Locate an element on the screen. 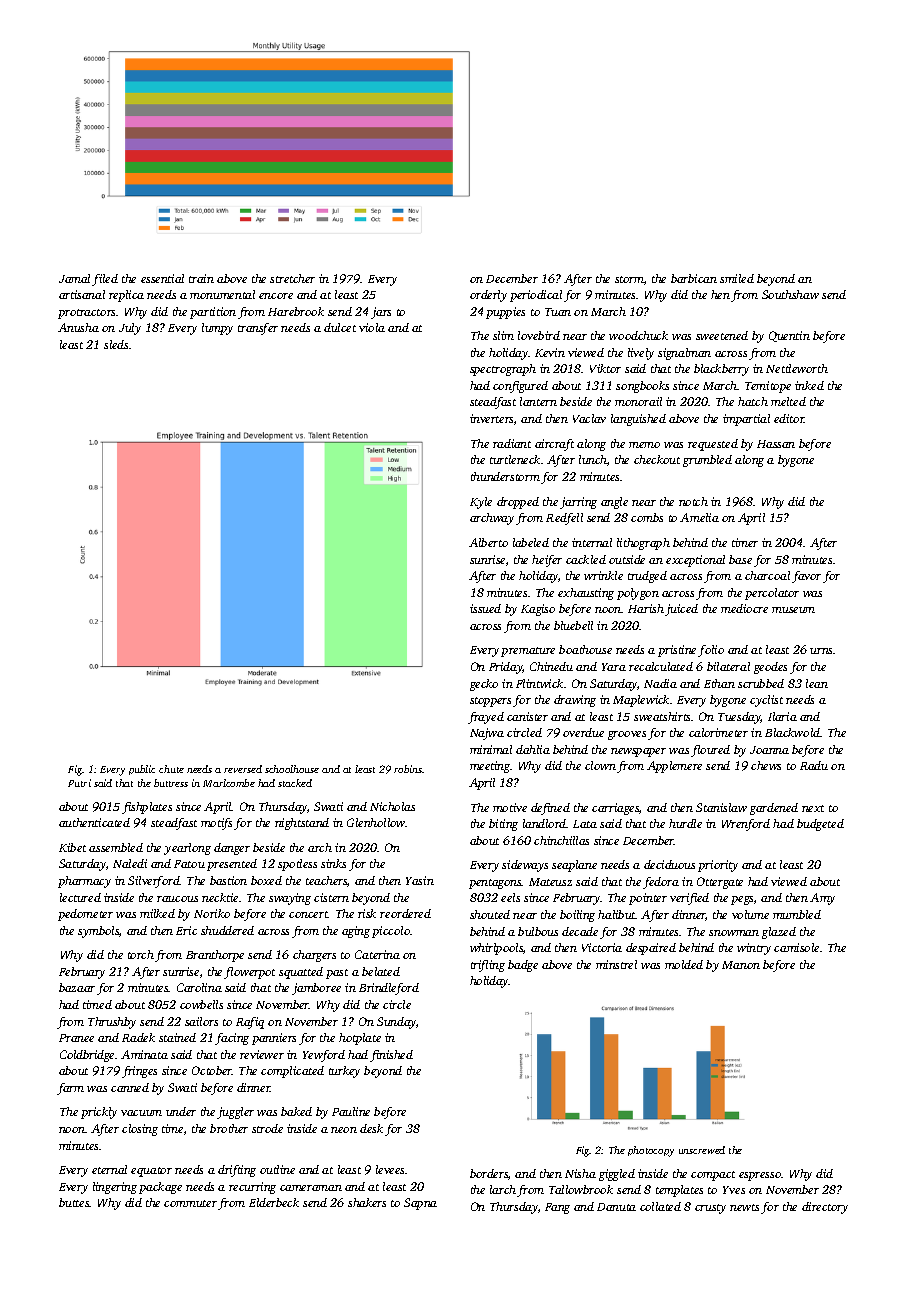 This screenshot has height=1316, width=908. Victoria is located at coordinates (602, 947).
